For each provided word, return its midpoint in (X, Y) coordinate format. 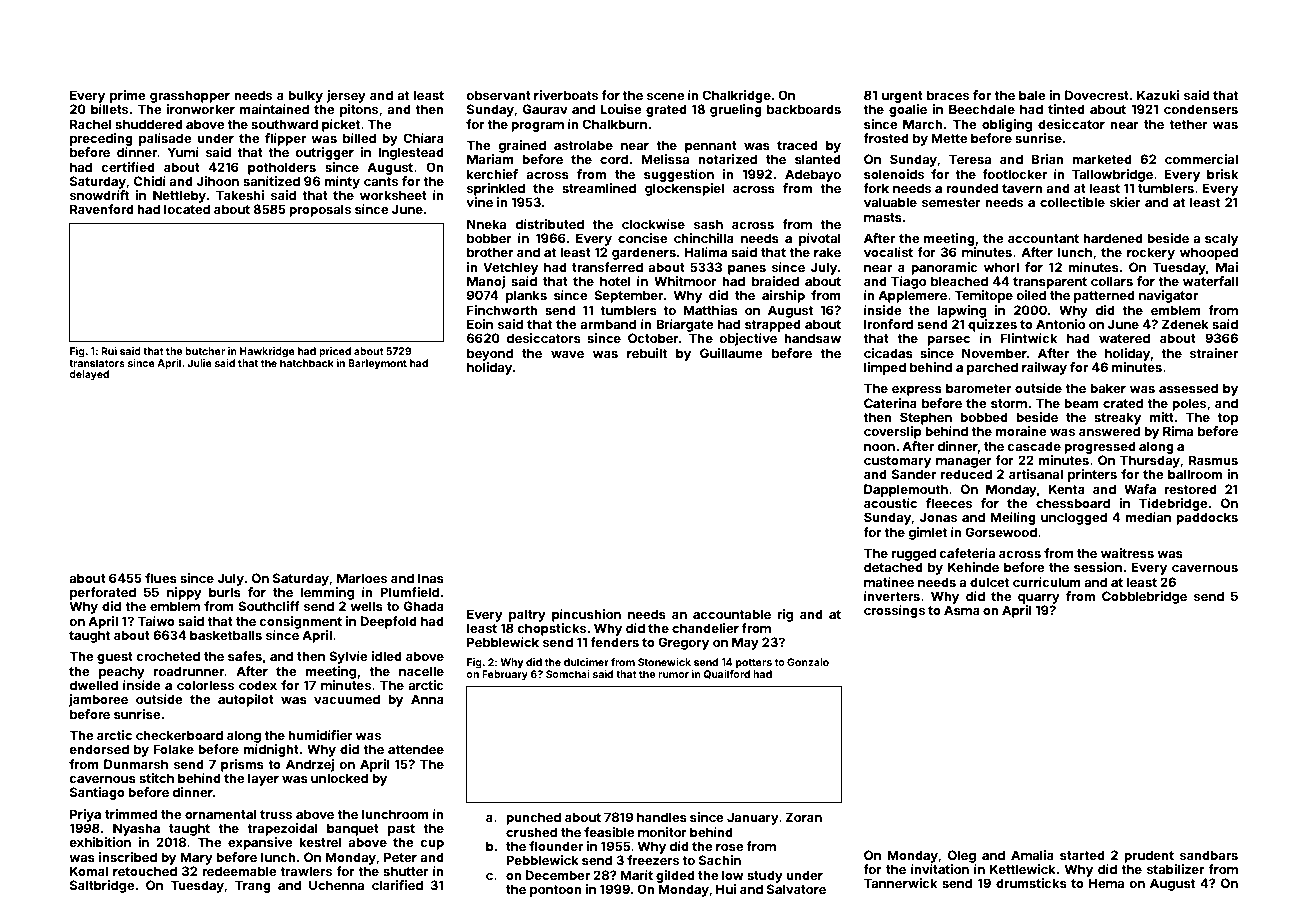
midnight (271, 750)
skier (1125, 202)
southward (284, 124)
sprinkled (496, 189)
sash (708, 224)
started (1082, 855)
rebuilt (647, 353)
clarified (397, 885)
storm (1009, 403)
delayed (89, 375)
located (187, 209)
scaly (1221, 239)
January (753, 818)
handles (662, 817)
